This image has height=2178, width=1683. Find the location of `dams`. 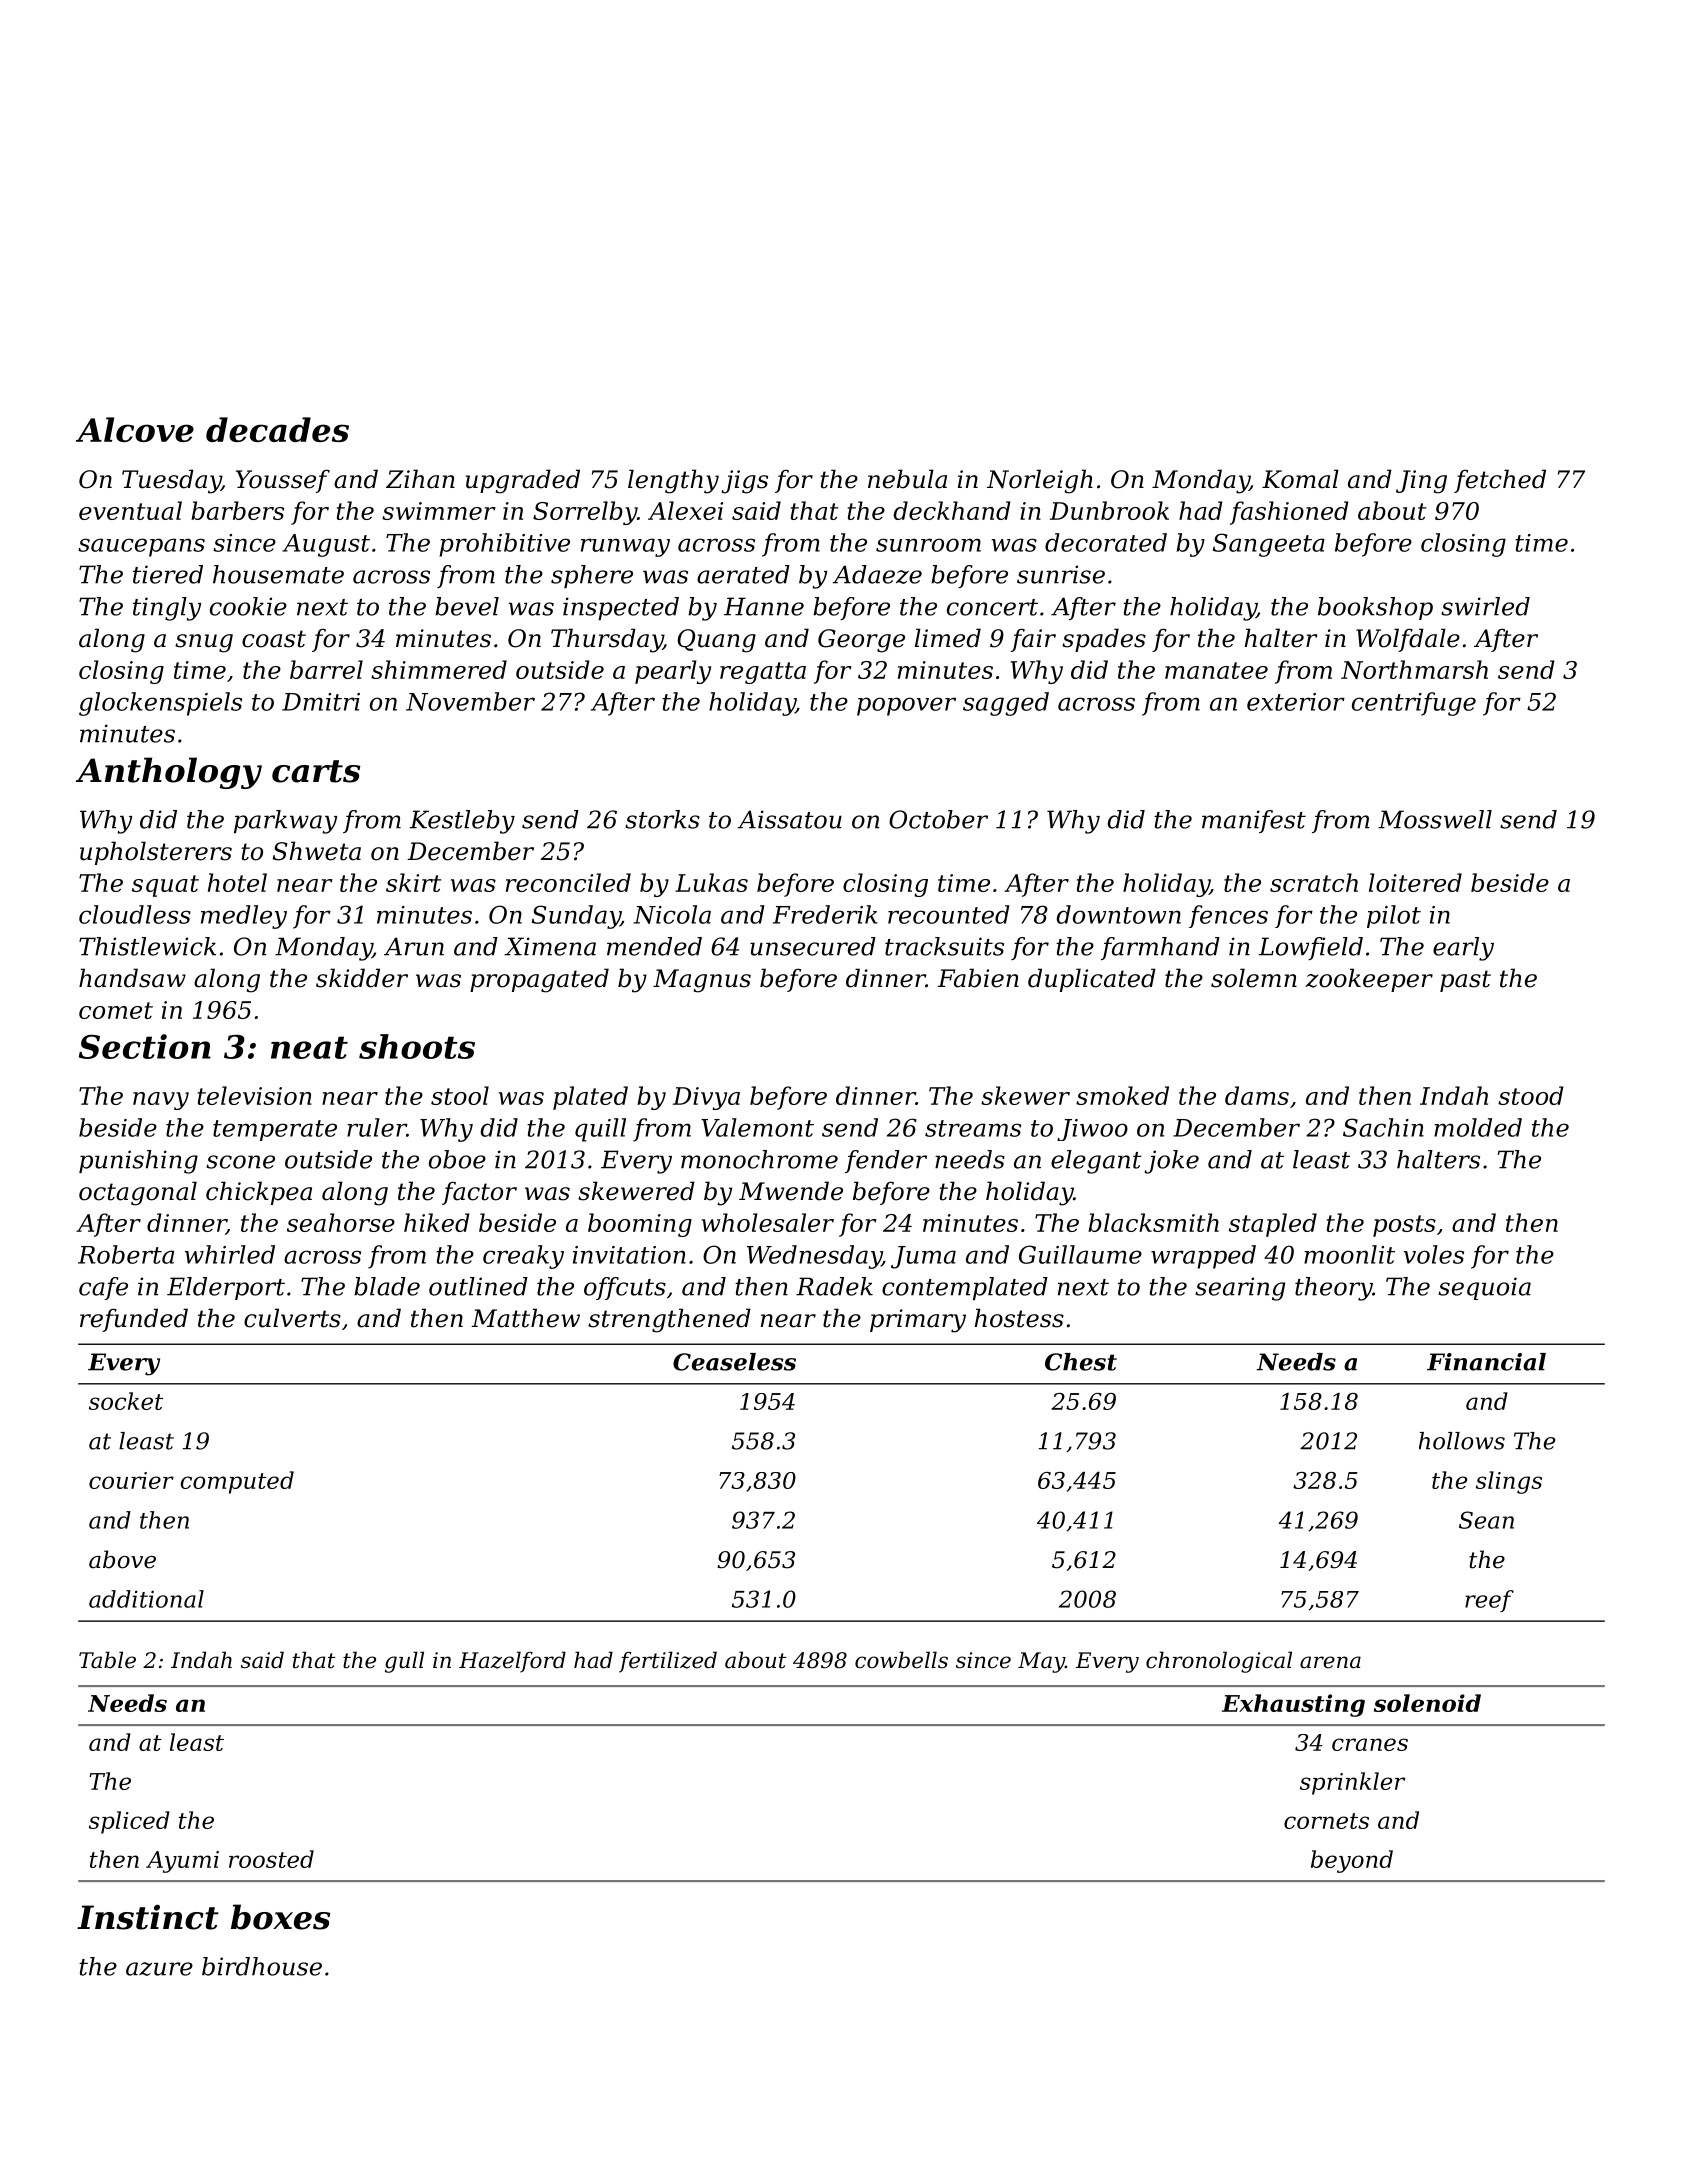

dams is located at coordinates (1257, 1095).
